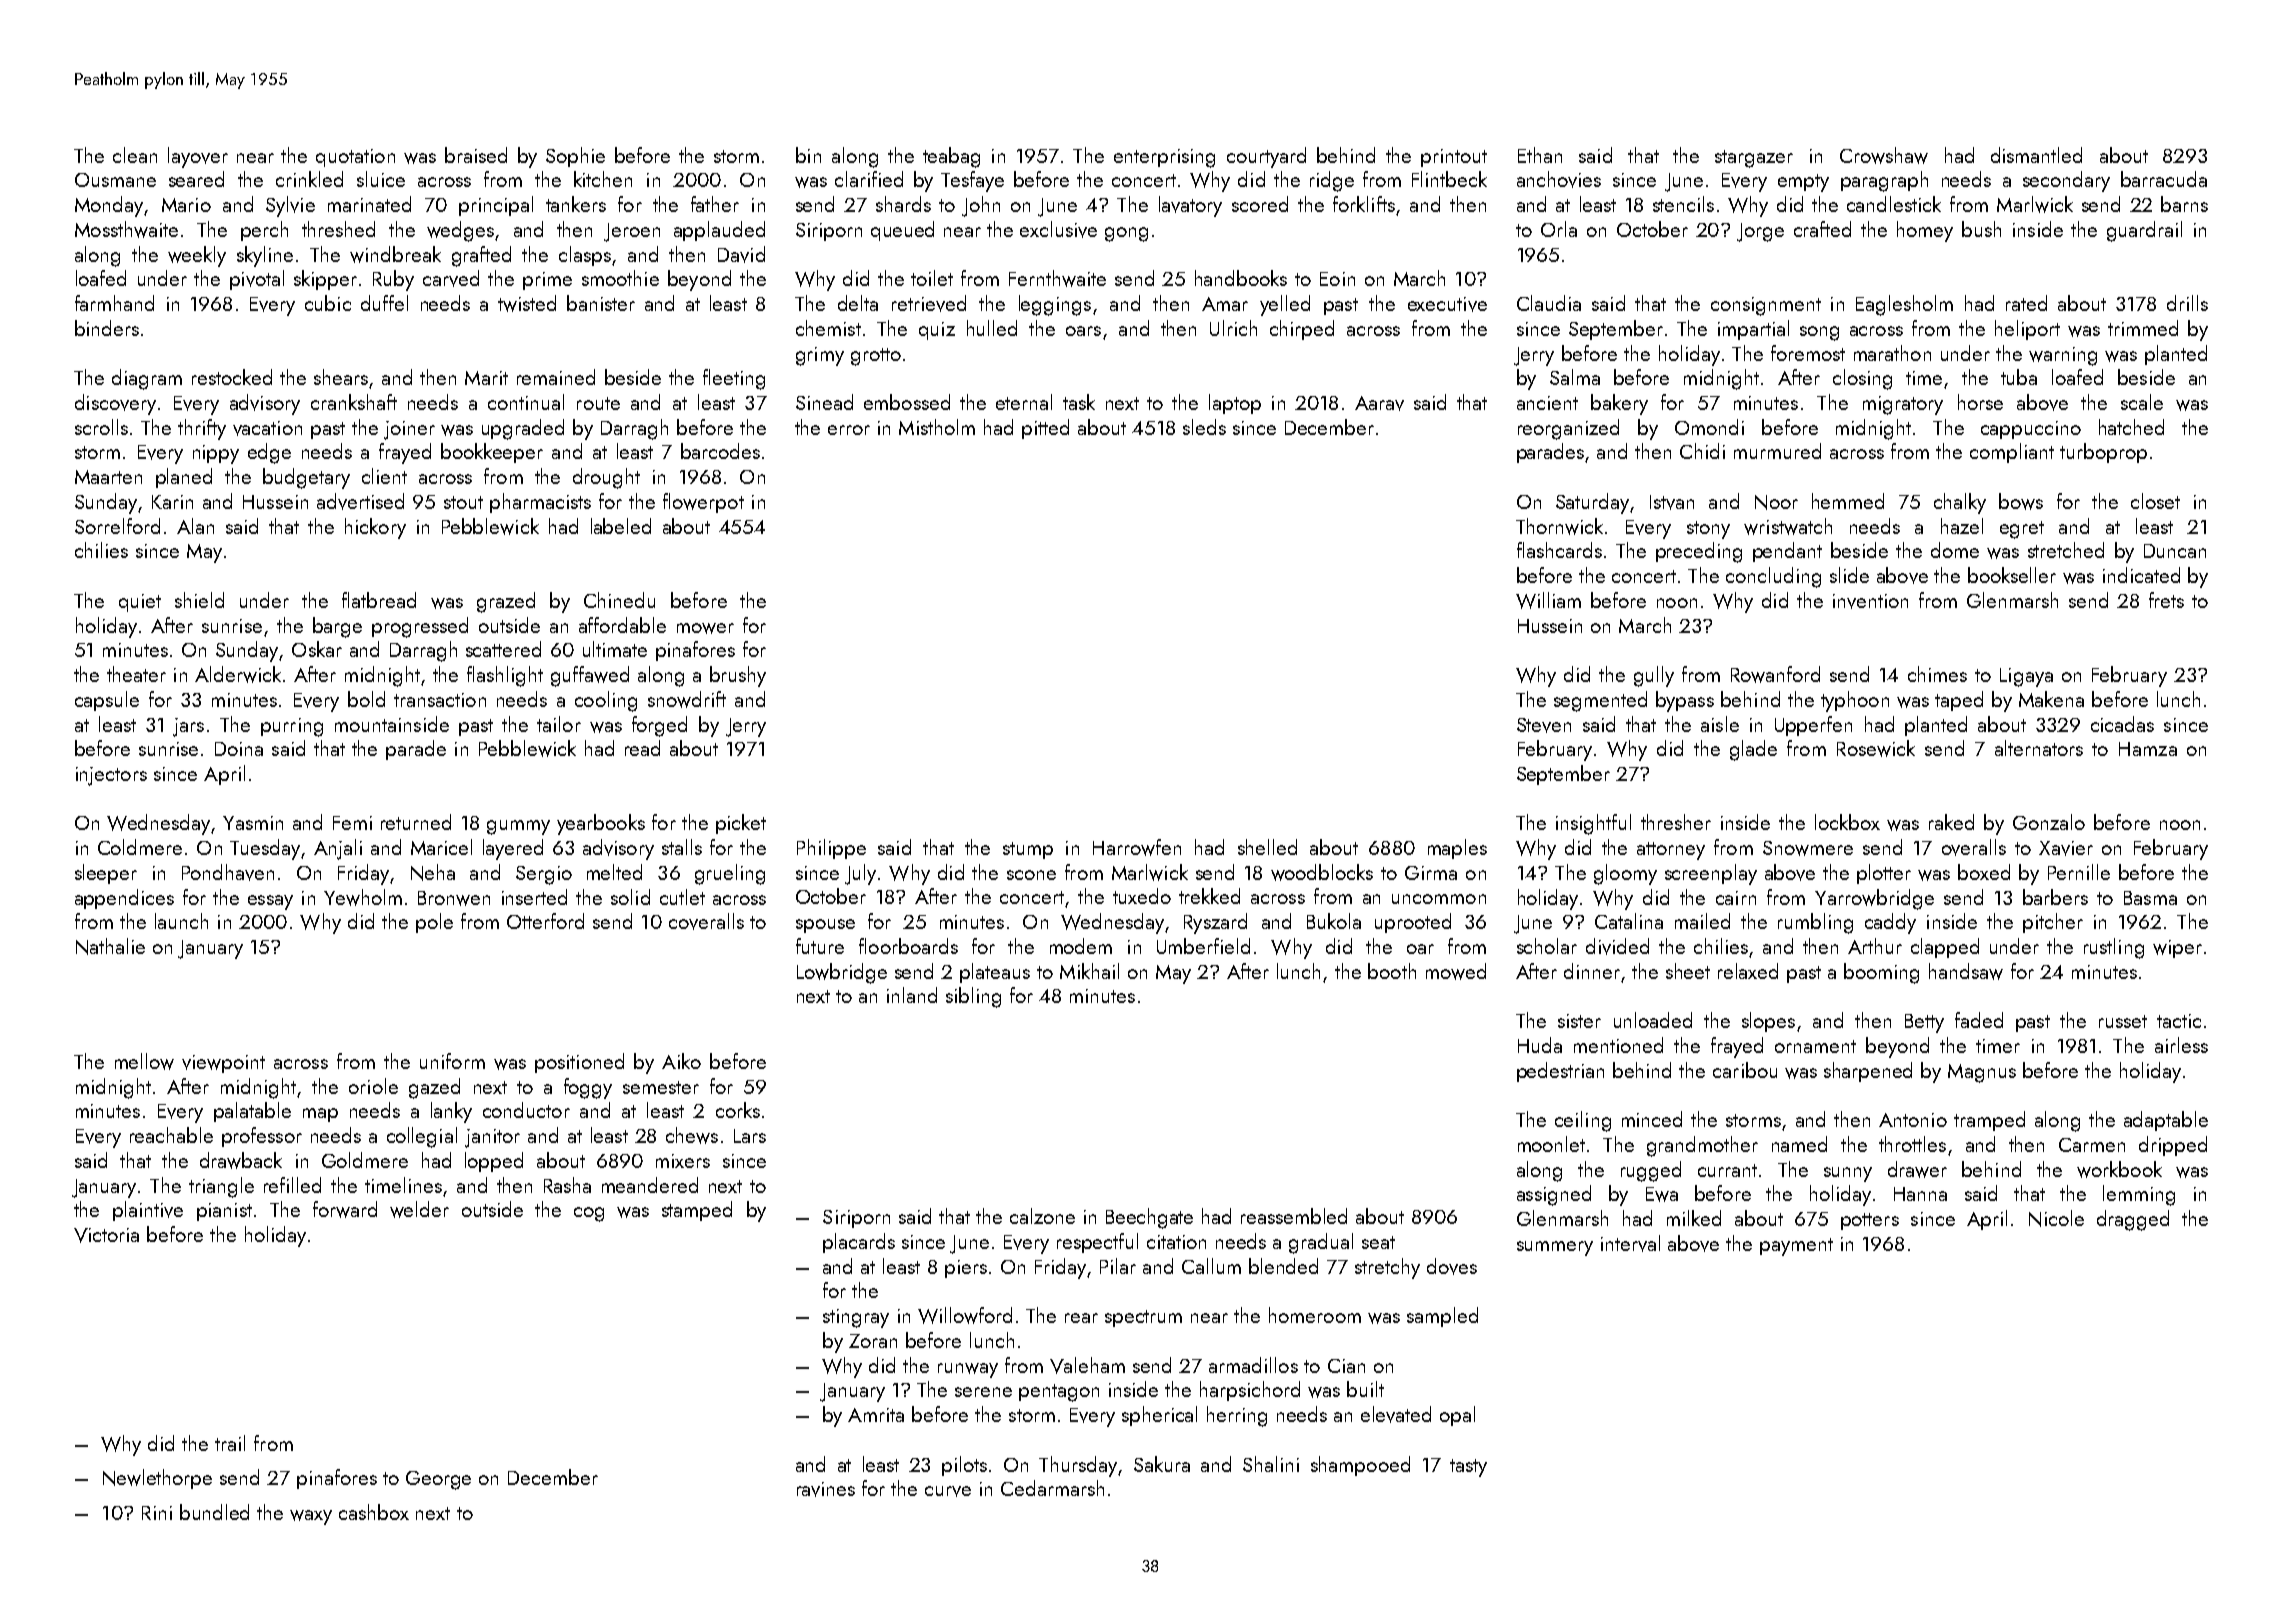 The image size is (2282, 1614). I want to click on Victoria, so click(106, 1235).
